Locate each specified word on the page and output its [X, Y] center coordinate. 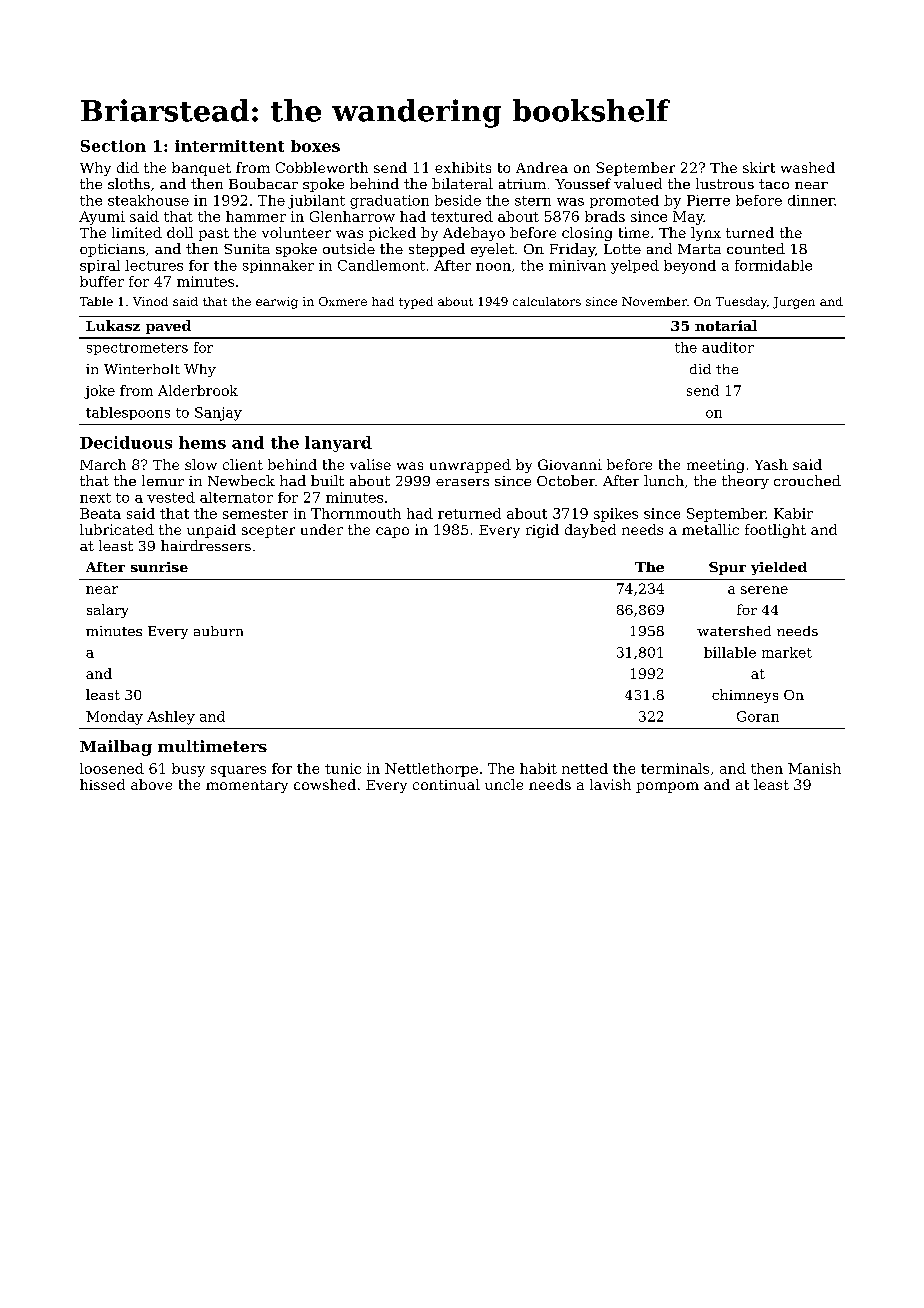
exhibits [463, 167]
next [95, 498]
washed [808, 167]
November [654, 301]
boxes [315, 146]
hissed [102, 784]
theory [745, 482]
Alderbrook [198, 390]
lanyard [338, 444]
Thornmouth [356, 513]
